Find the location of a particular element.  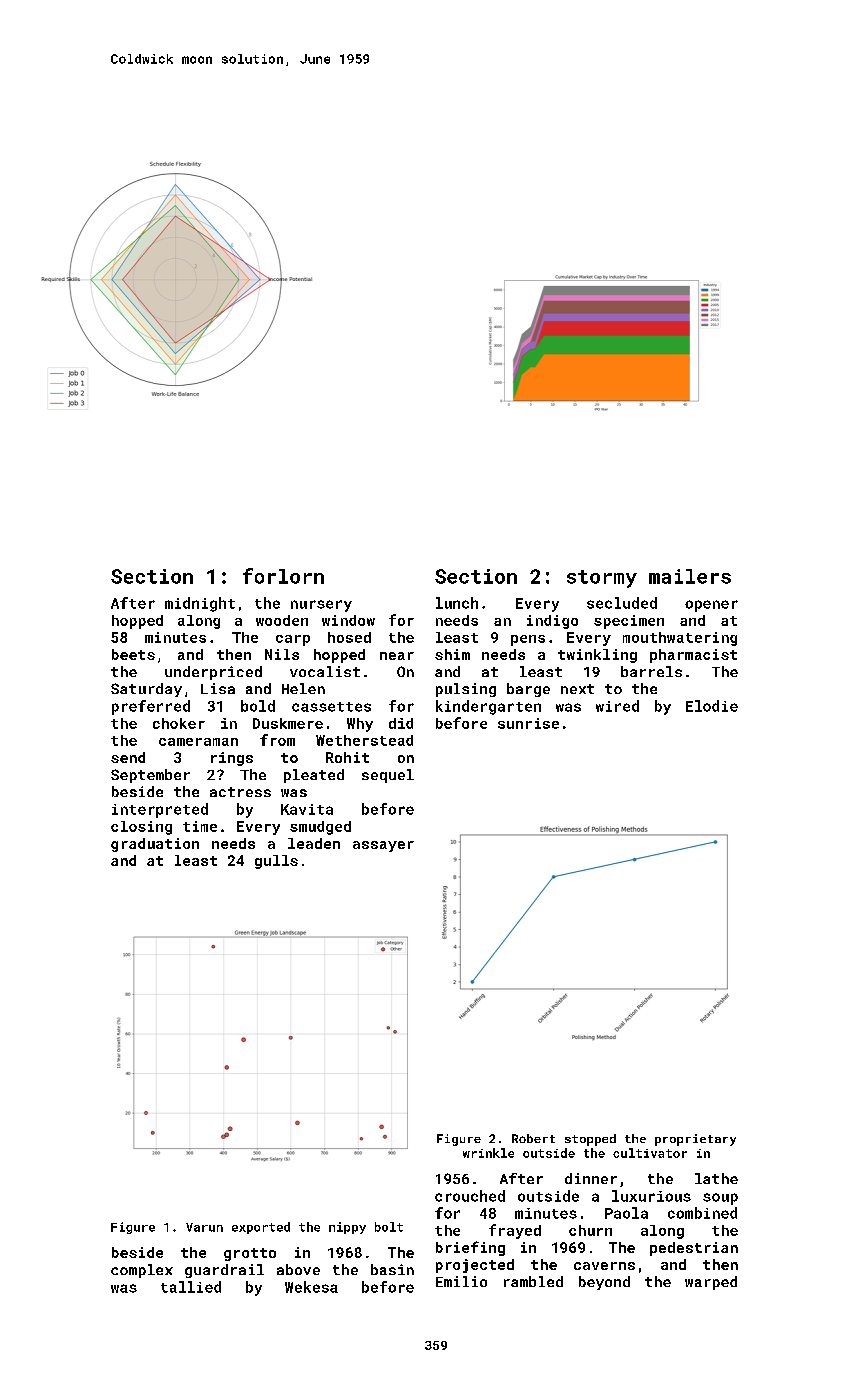

pleated is located at coordinates (314, 776).
